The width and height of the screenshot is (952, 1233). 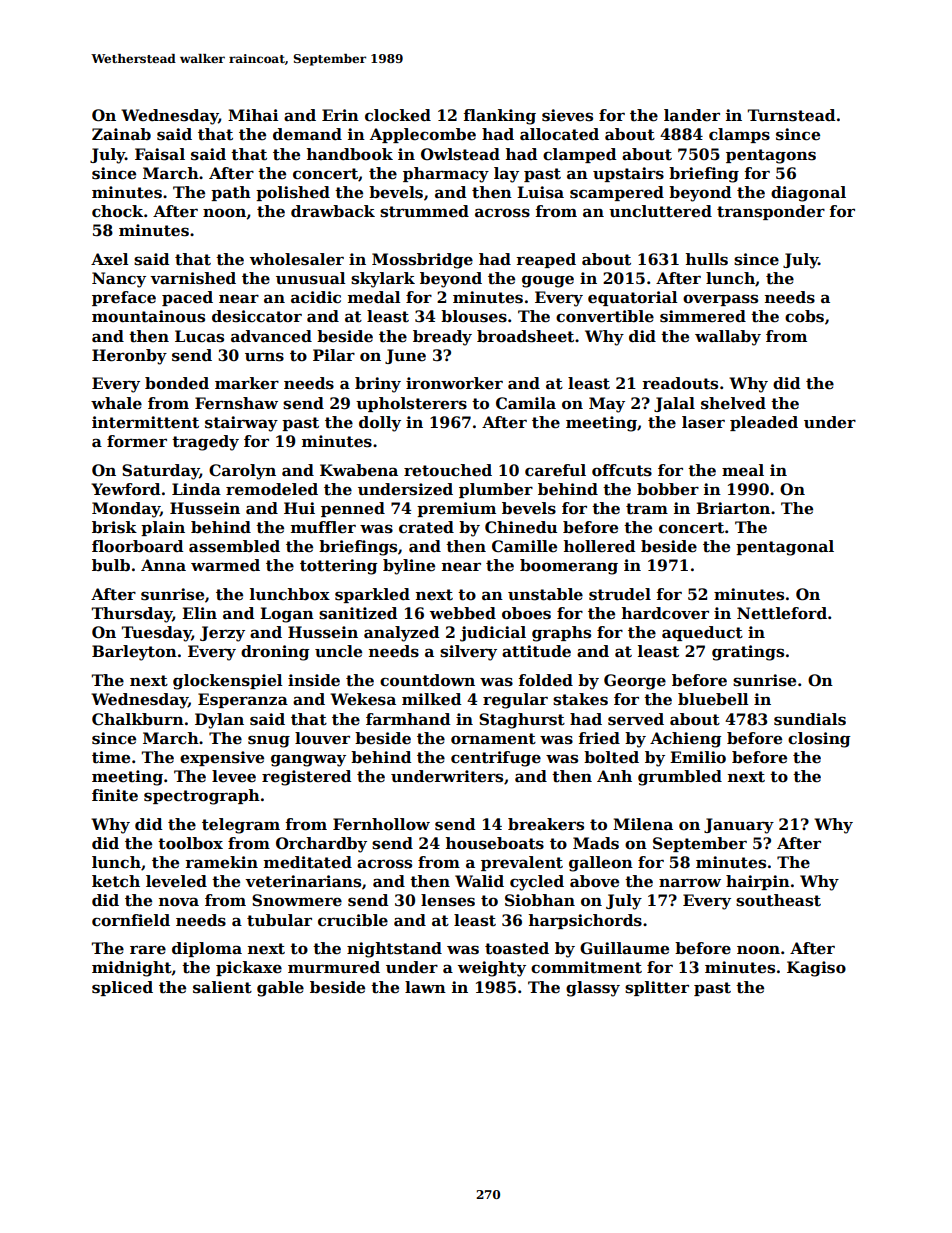 What do you see at coordinates (506, 175) in the screenshot?
I see `lay` at bounding box center [506, 175].
